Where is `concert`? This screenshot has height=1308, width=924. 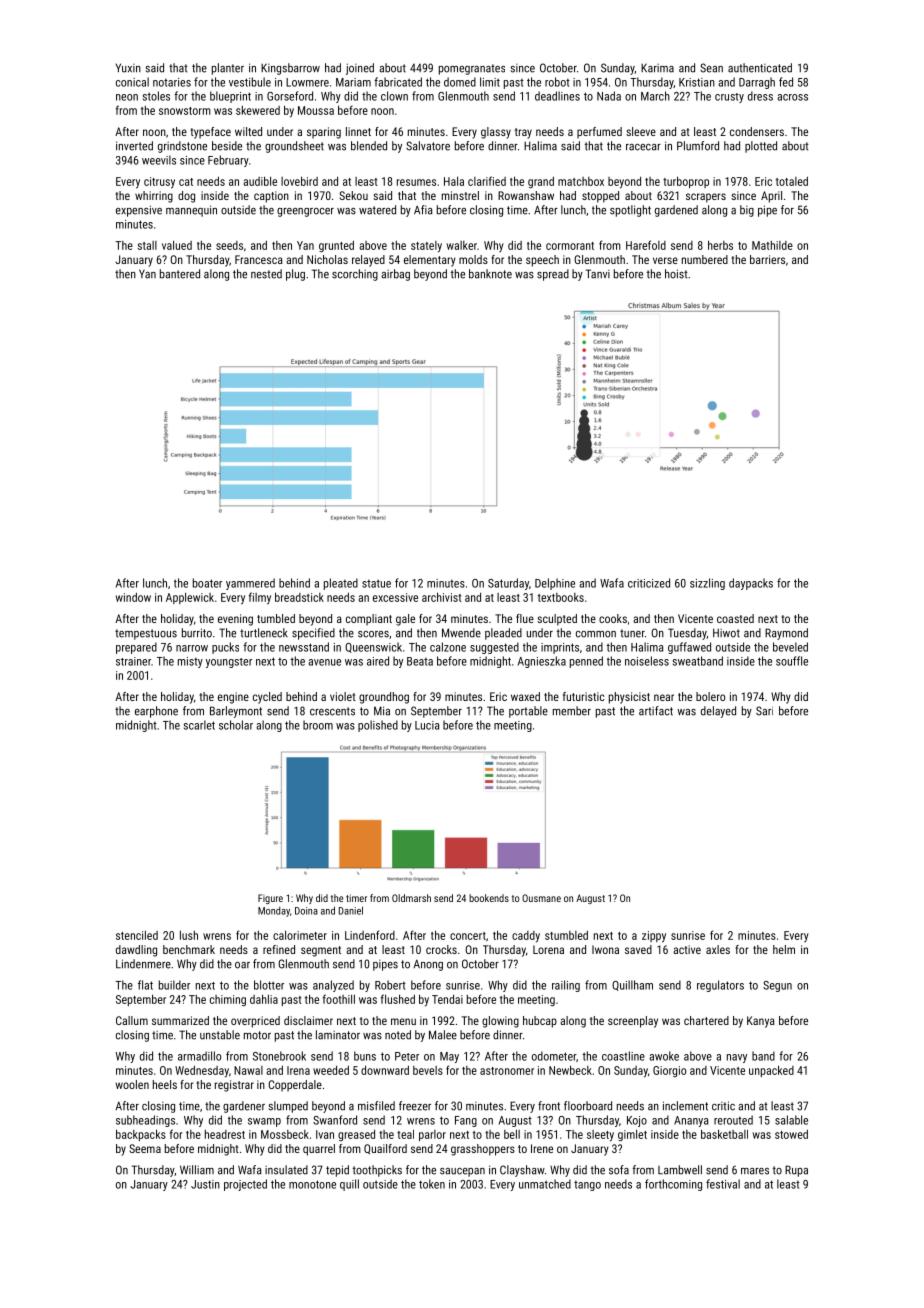
concert is located at coordinates (468, 936).
